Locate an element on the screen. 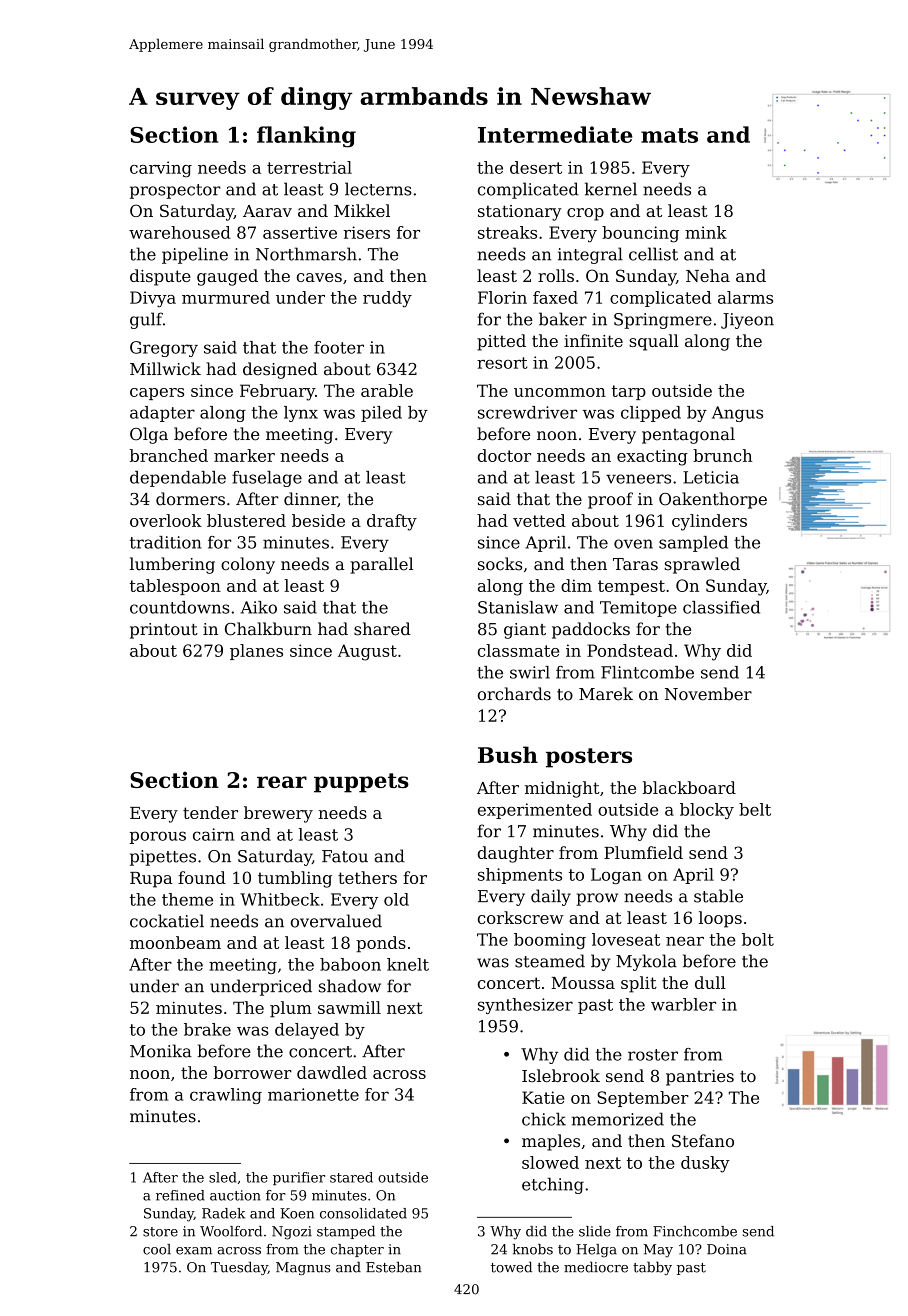 The height and width of the screenshot is (1316, 908). tethers is located at coordinates (367, 877).
